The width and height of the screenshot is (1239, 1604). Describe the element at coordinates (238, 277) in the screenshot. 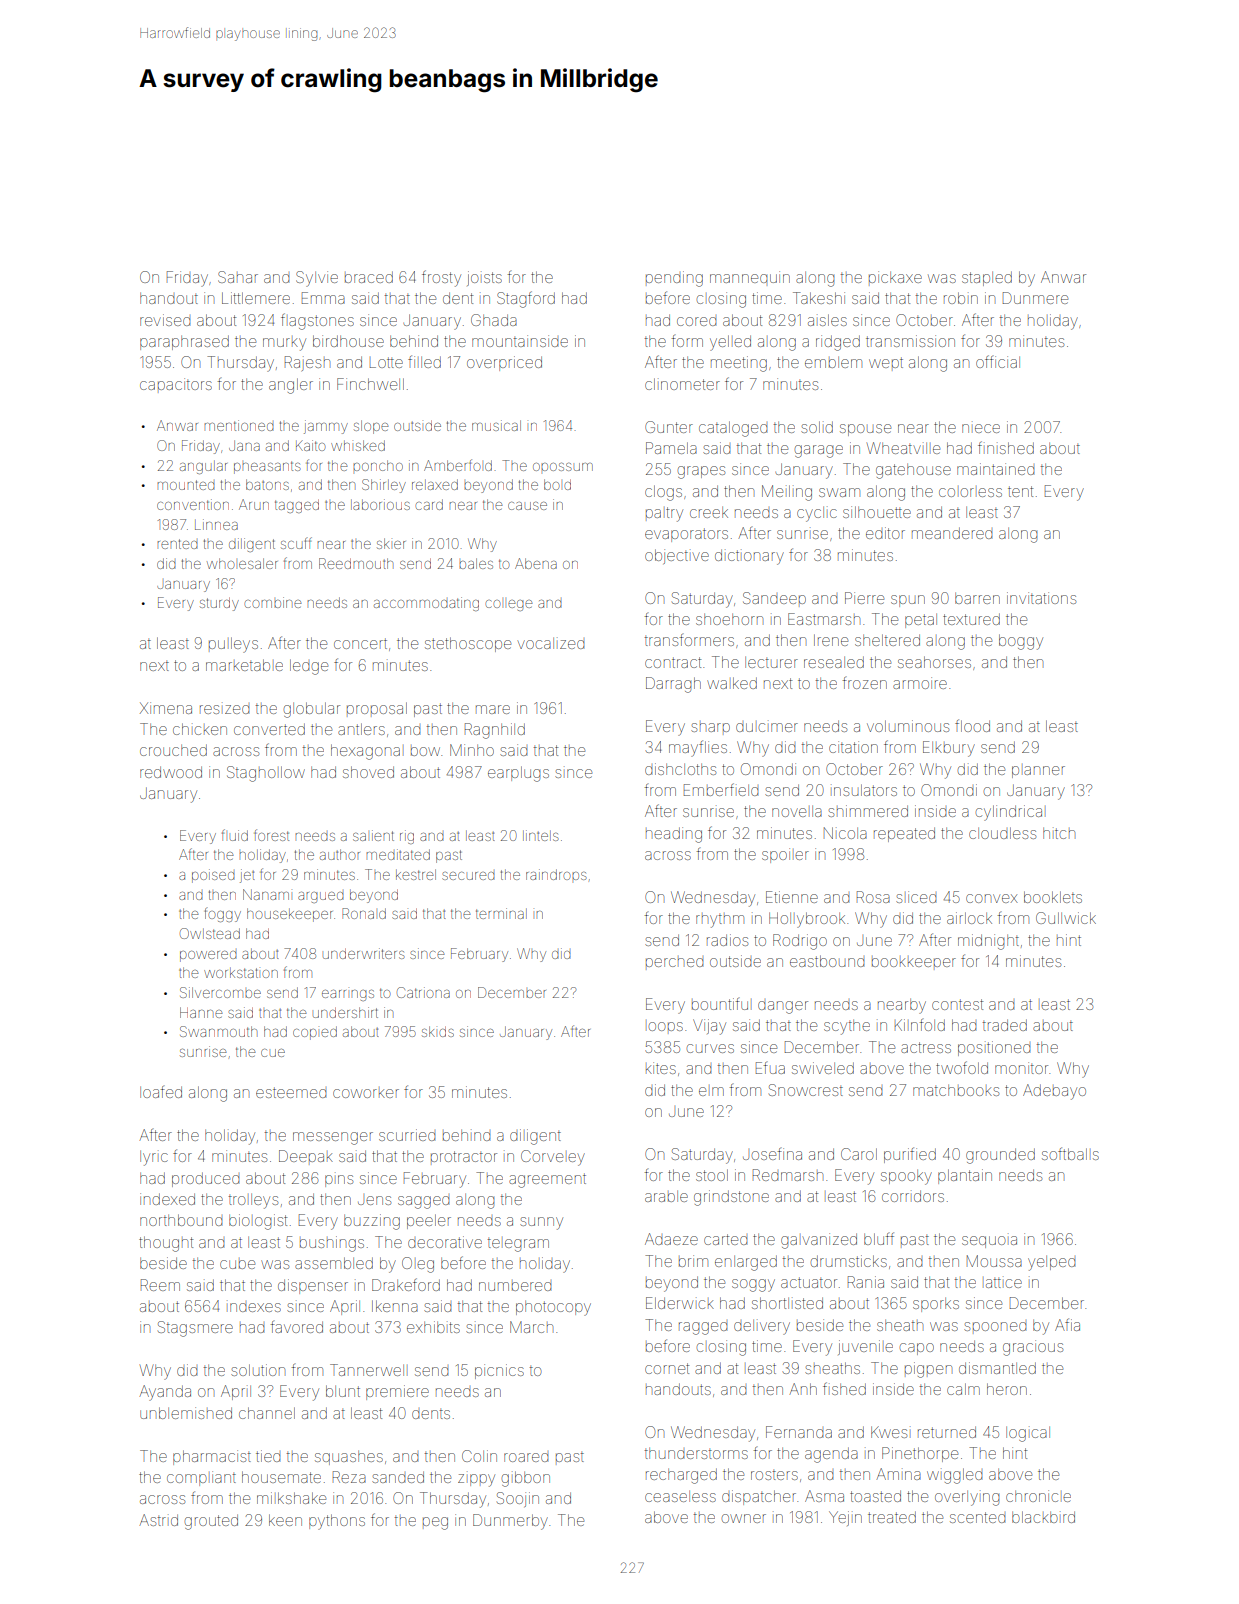

I see `Sahar` at that location.
